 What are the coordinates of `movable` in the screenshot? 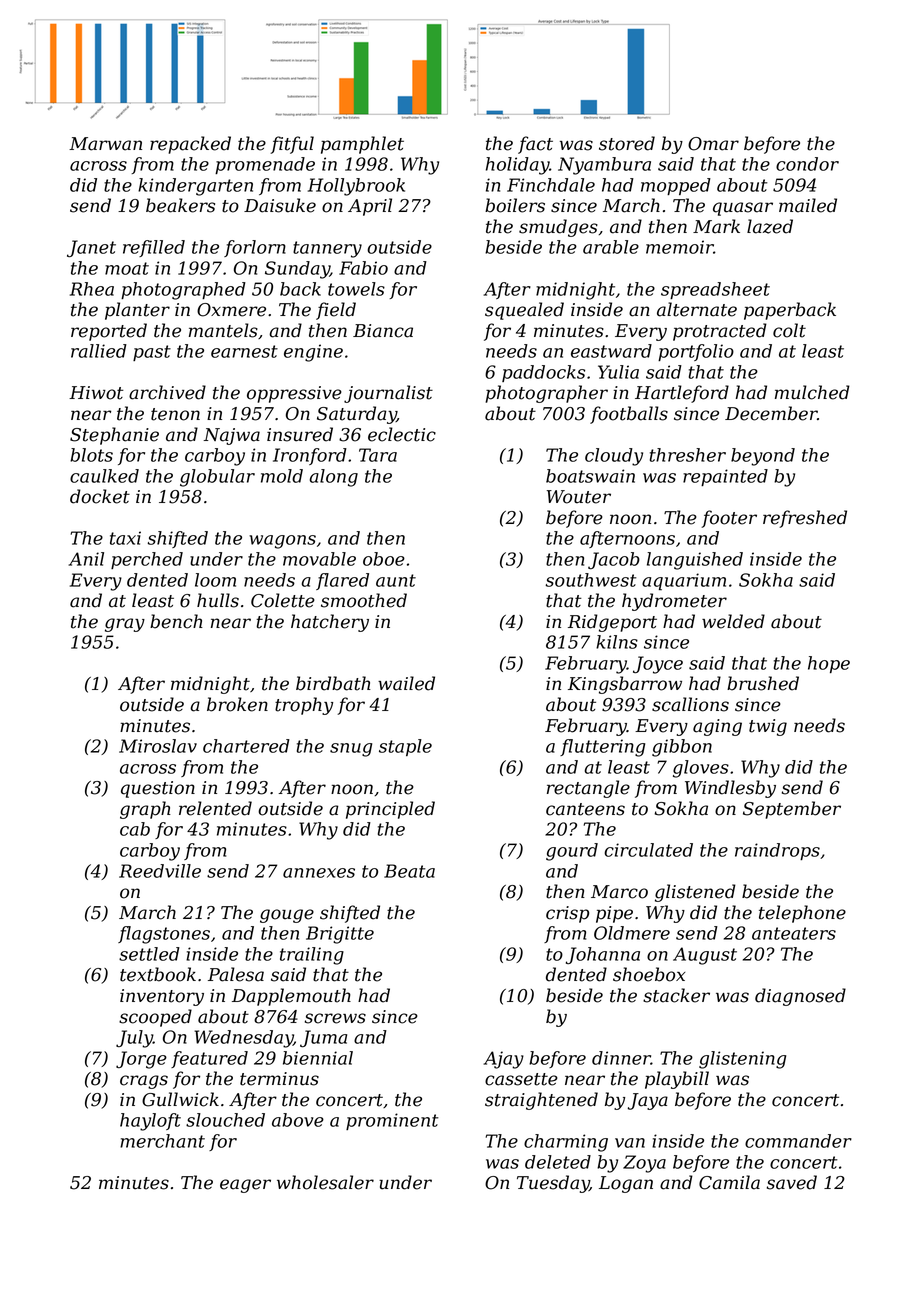 It's located at (319, 559).
